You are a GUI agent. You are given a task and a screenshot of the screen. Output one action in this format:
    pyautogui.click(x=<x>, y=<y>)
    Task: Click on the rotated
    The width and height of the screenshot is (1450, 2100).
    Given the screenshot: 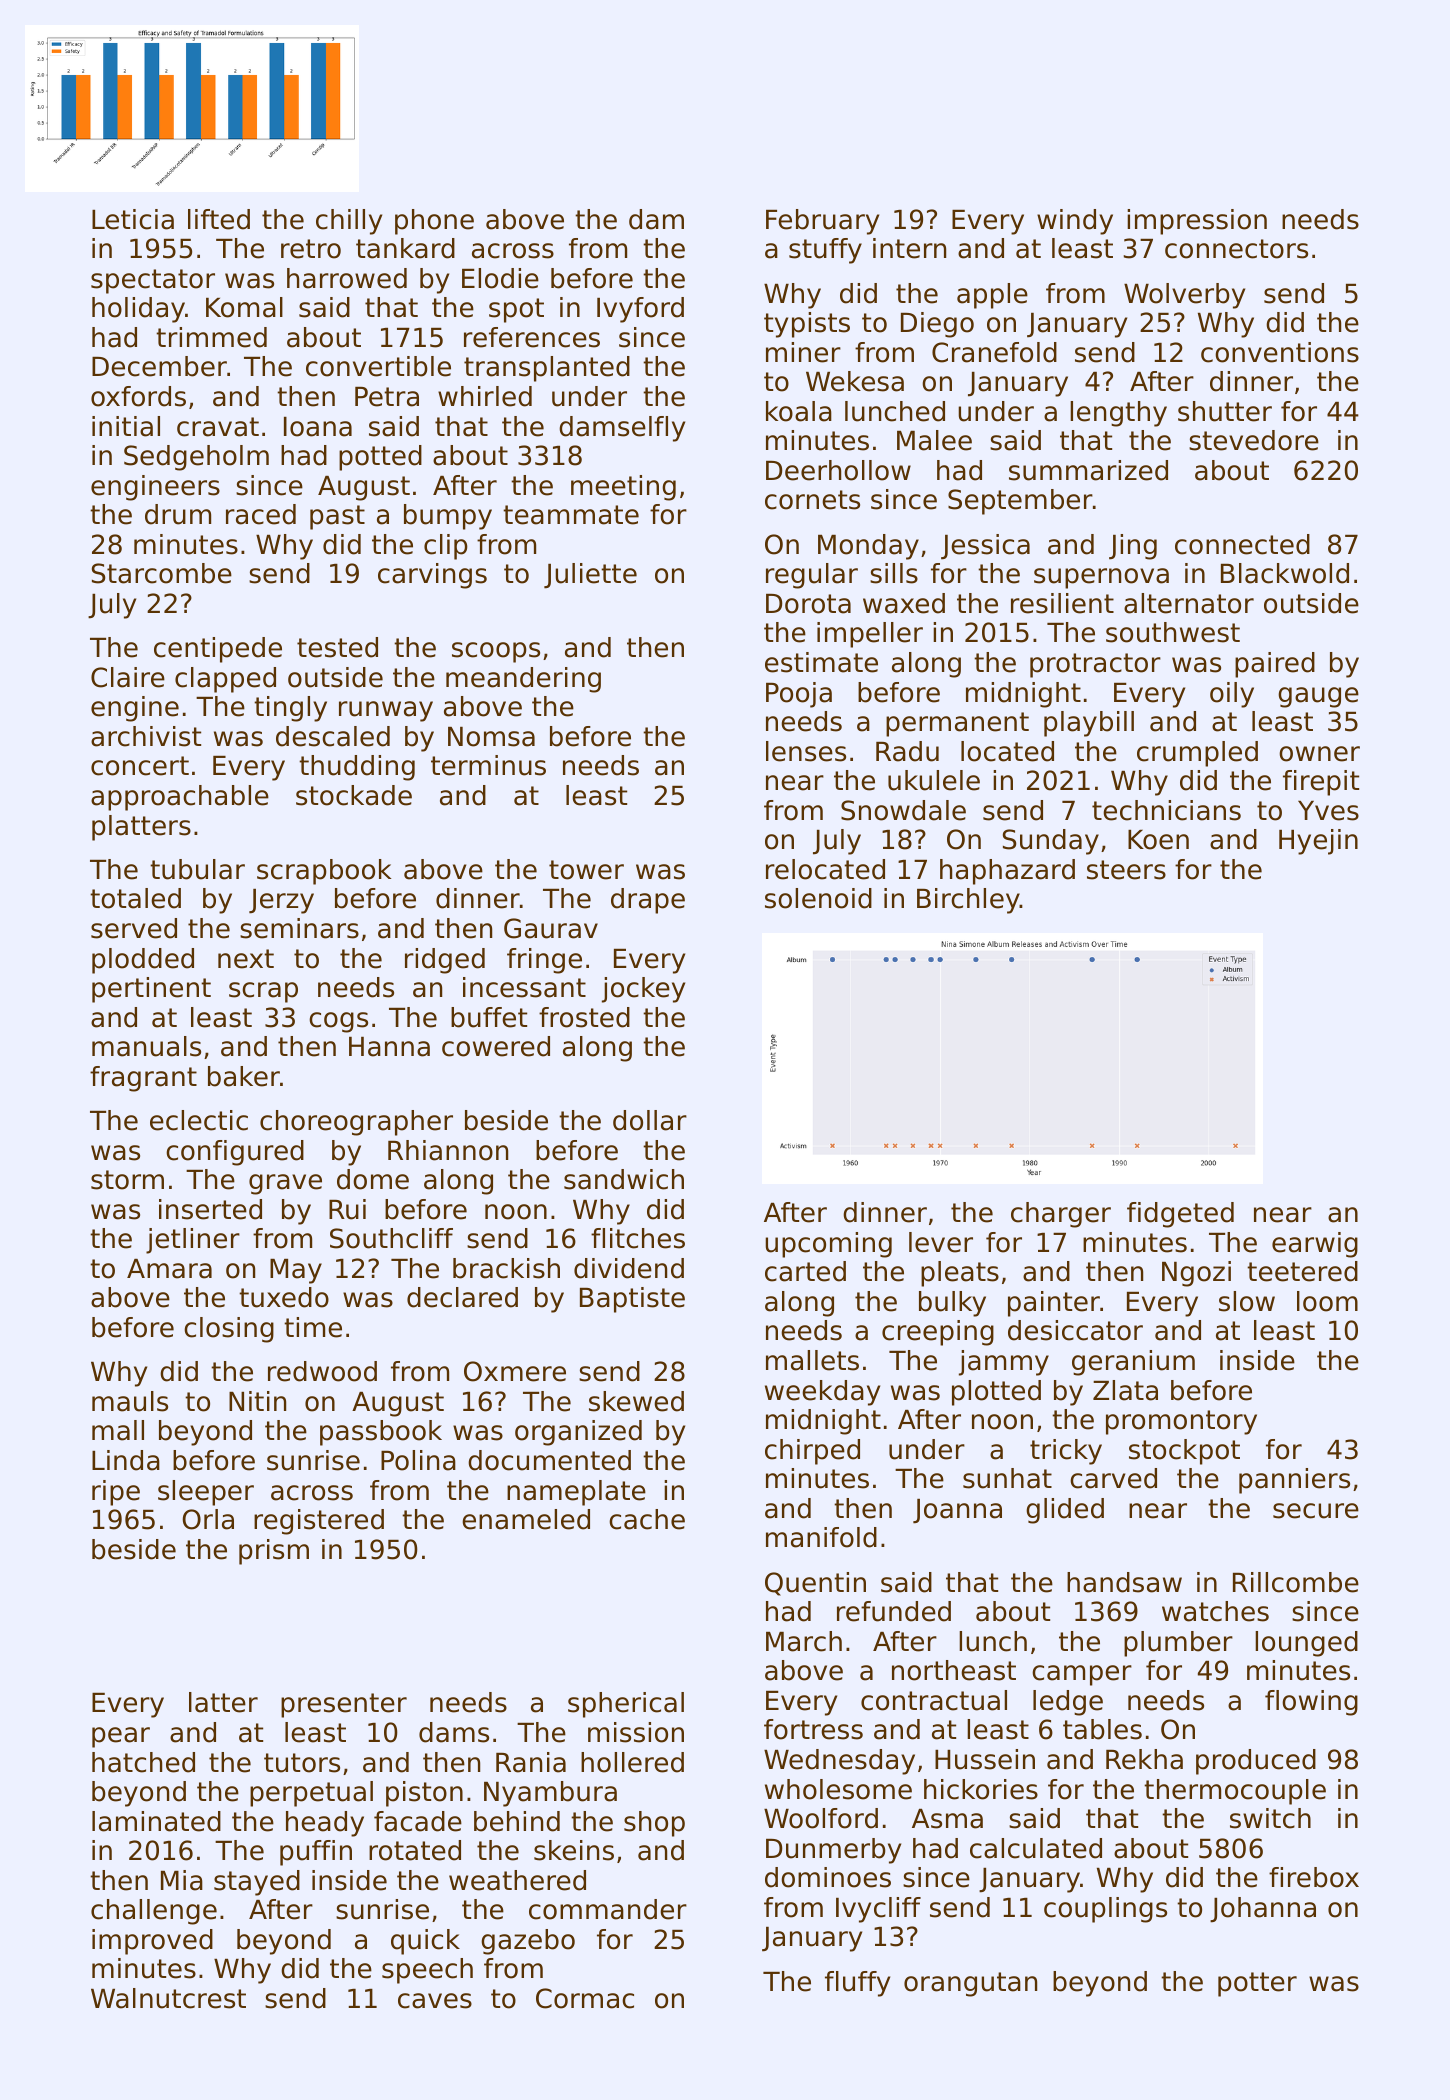 What is the action you would take?
    pyautogui.click(x=415, y=1850)
